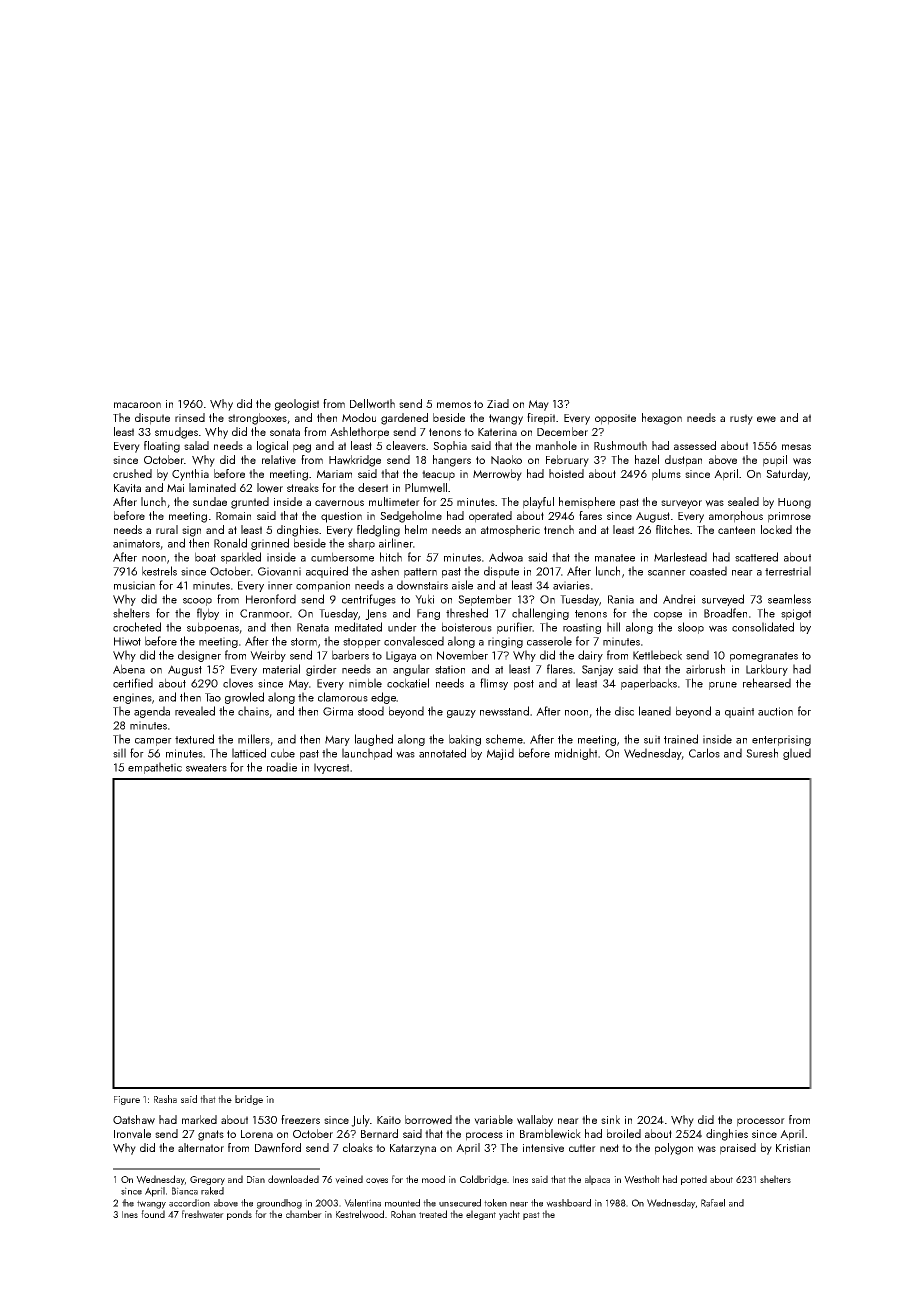 The height and width of the screenshot is (1308, 924). What do you see at coordinates (704, 753) in the screenshot?
I see `Carlos` at bounding box center [704, 753].
